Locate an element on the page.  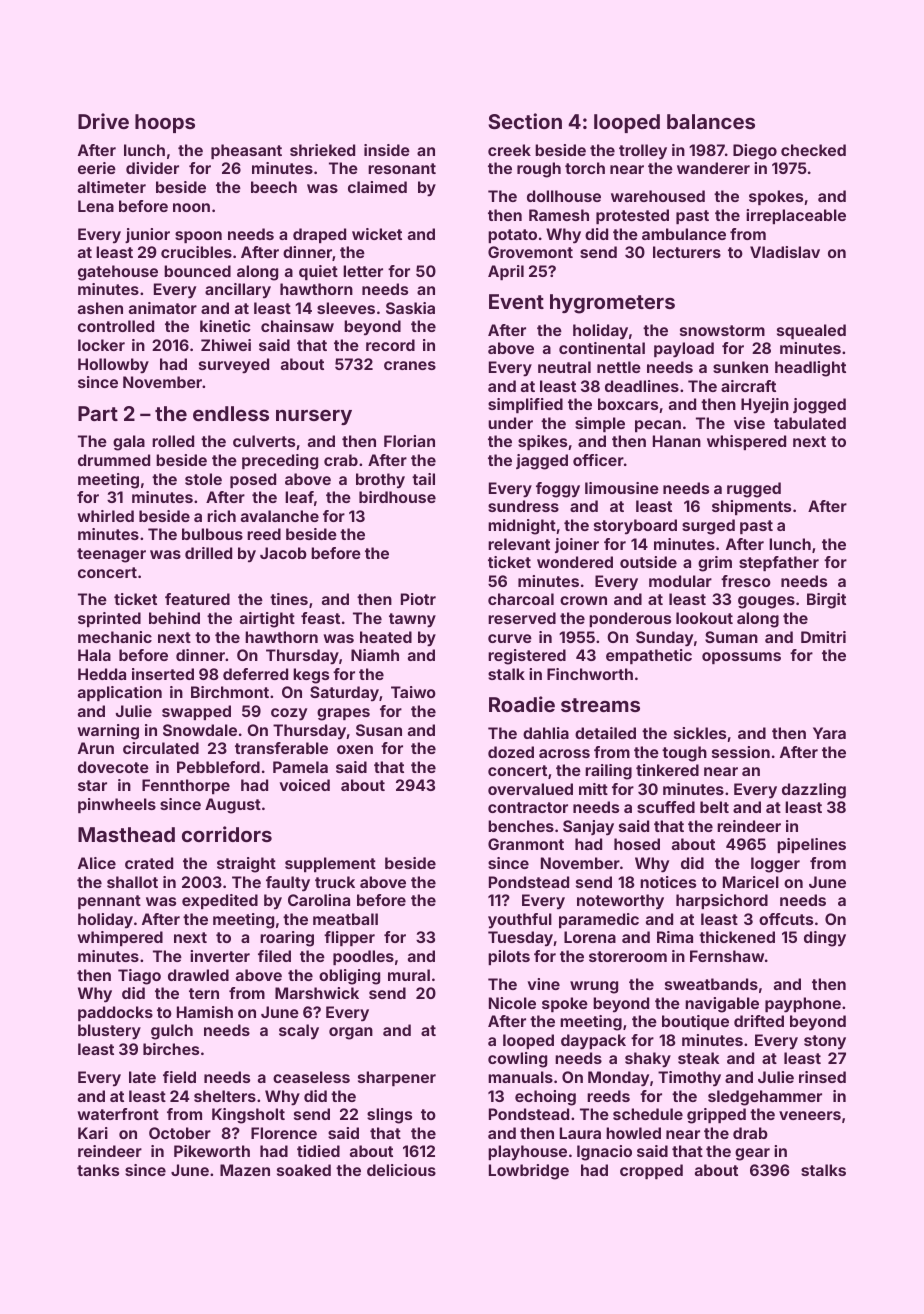
hoops is located at coordinates (165, 123).
